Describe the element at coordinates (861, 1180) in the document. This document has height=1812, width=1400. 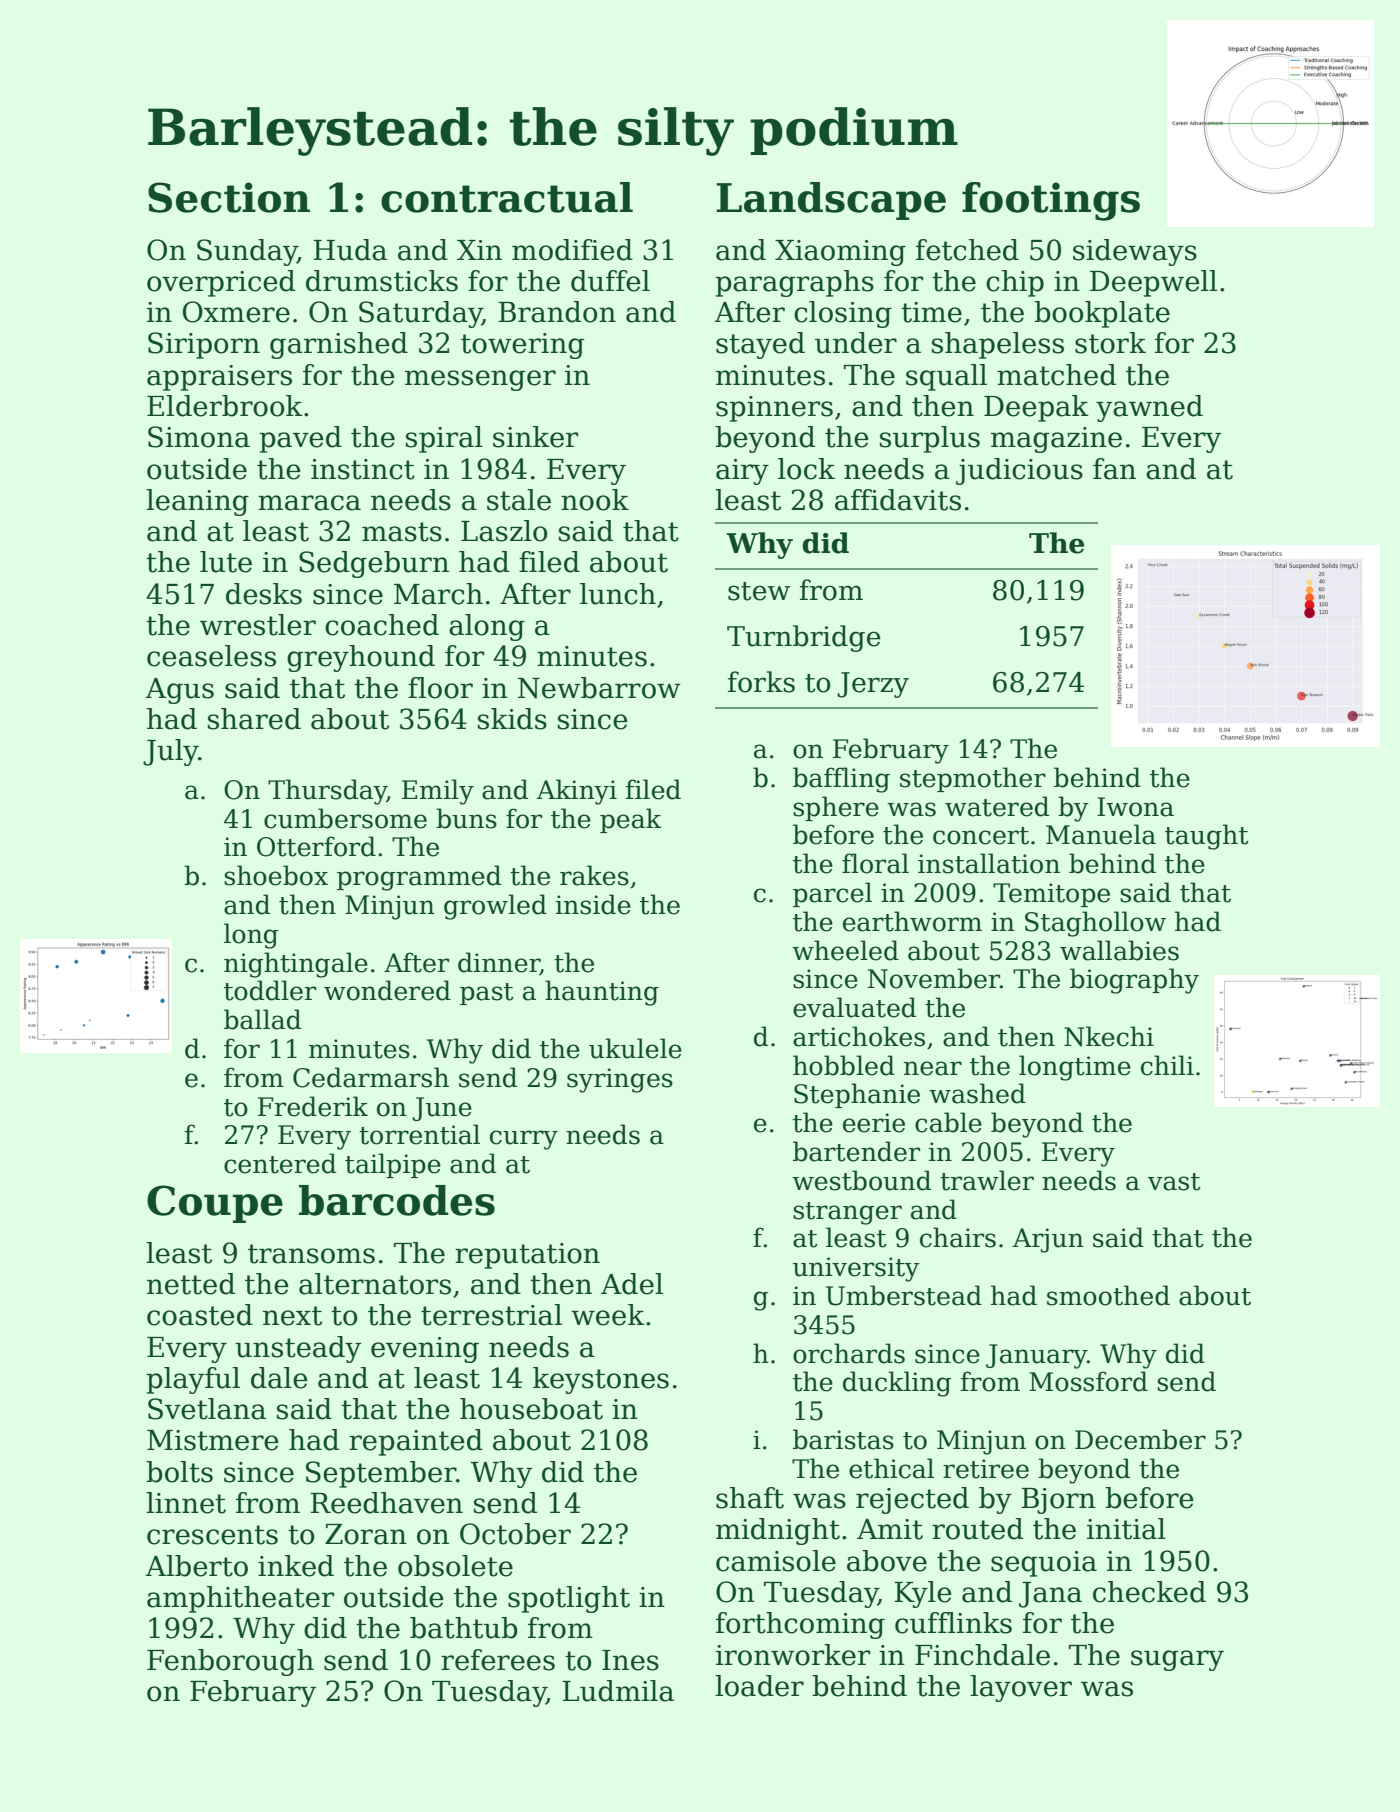
I see `westbound` at that location.
